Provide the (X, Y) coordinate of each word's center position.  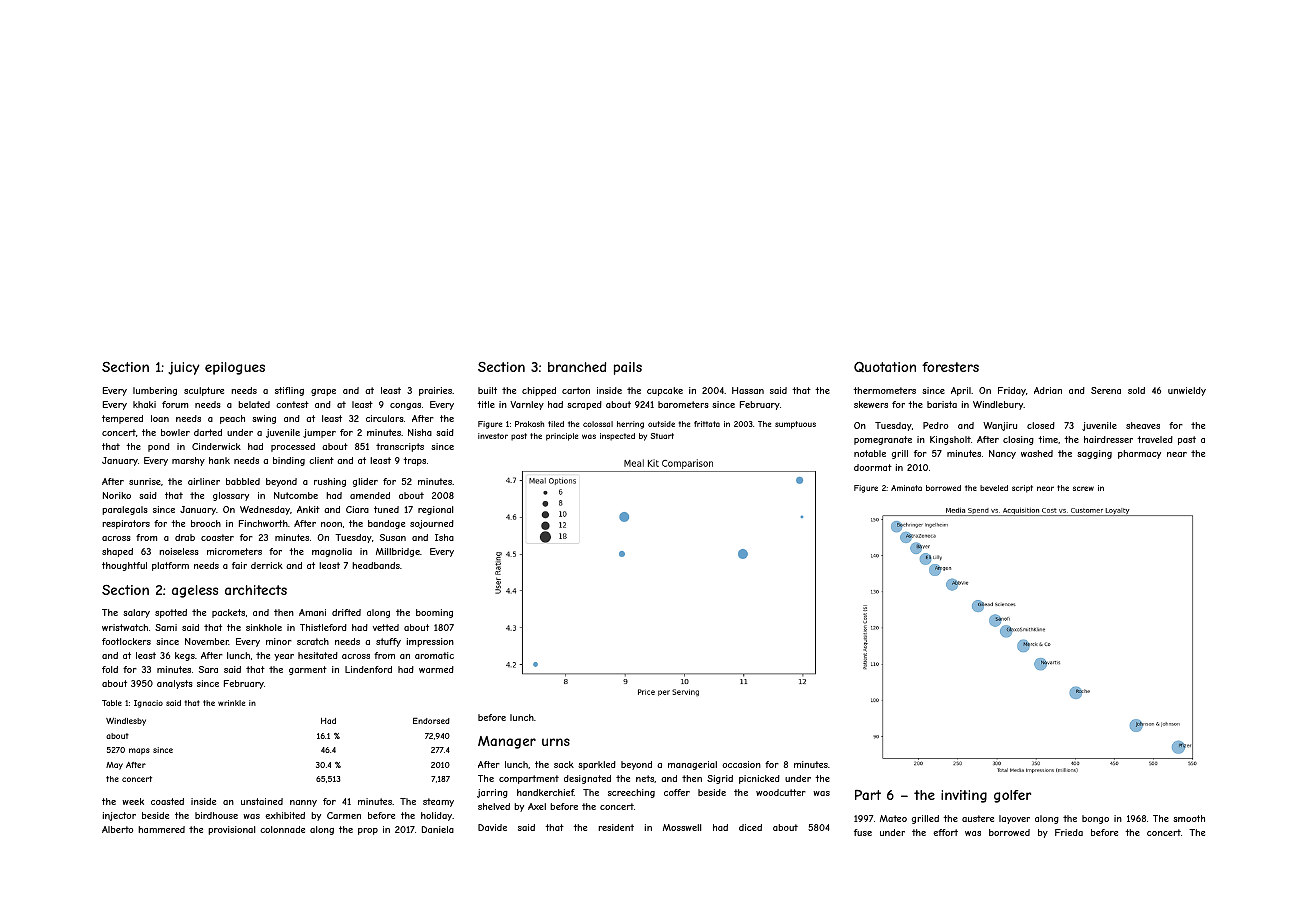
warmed (436, 669)
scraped (584, 405)
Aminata (906, 488)
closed (1041, 425)
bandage (386, 524)
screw (1083, 488)
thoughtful (124, 566)
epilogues (235, 368)
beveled (994, 488)
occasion (741, 764)
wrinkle (231, 703)
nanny (303, 803)
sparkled (597, 765)
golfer (1012, 796)
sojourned (432, 524)
